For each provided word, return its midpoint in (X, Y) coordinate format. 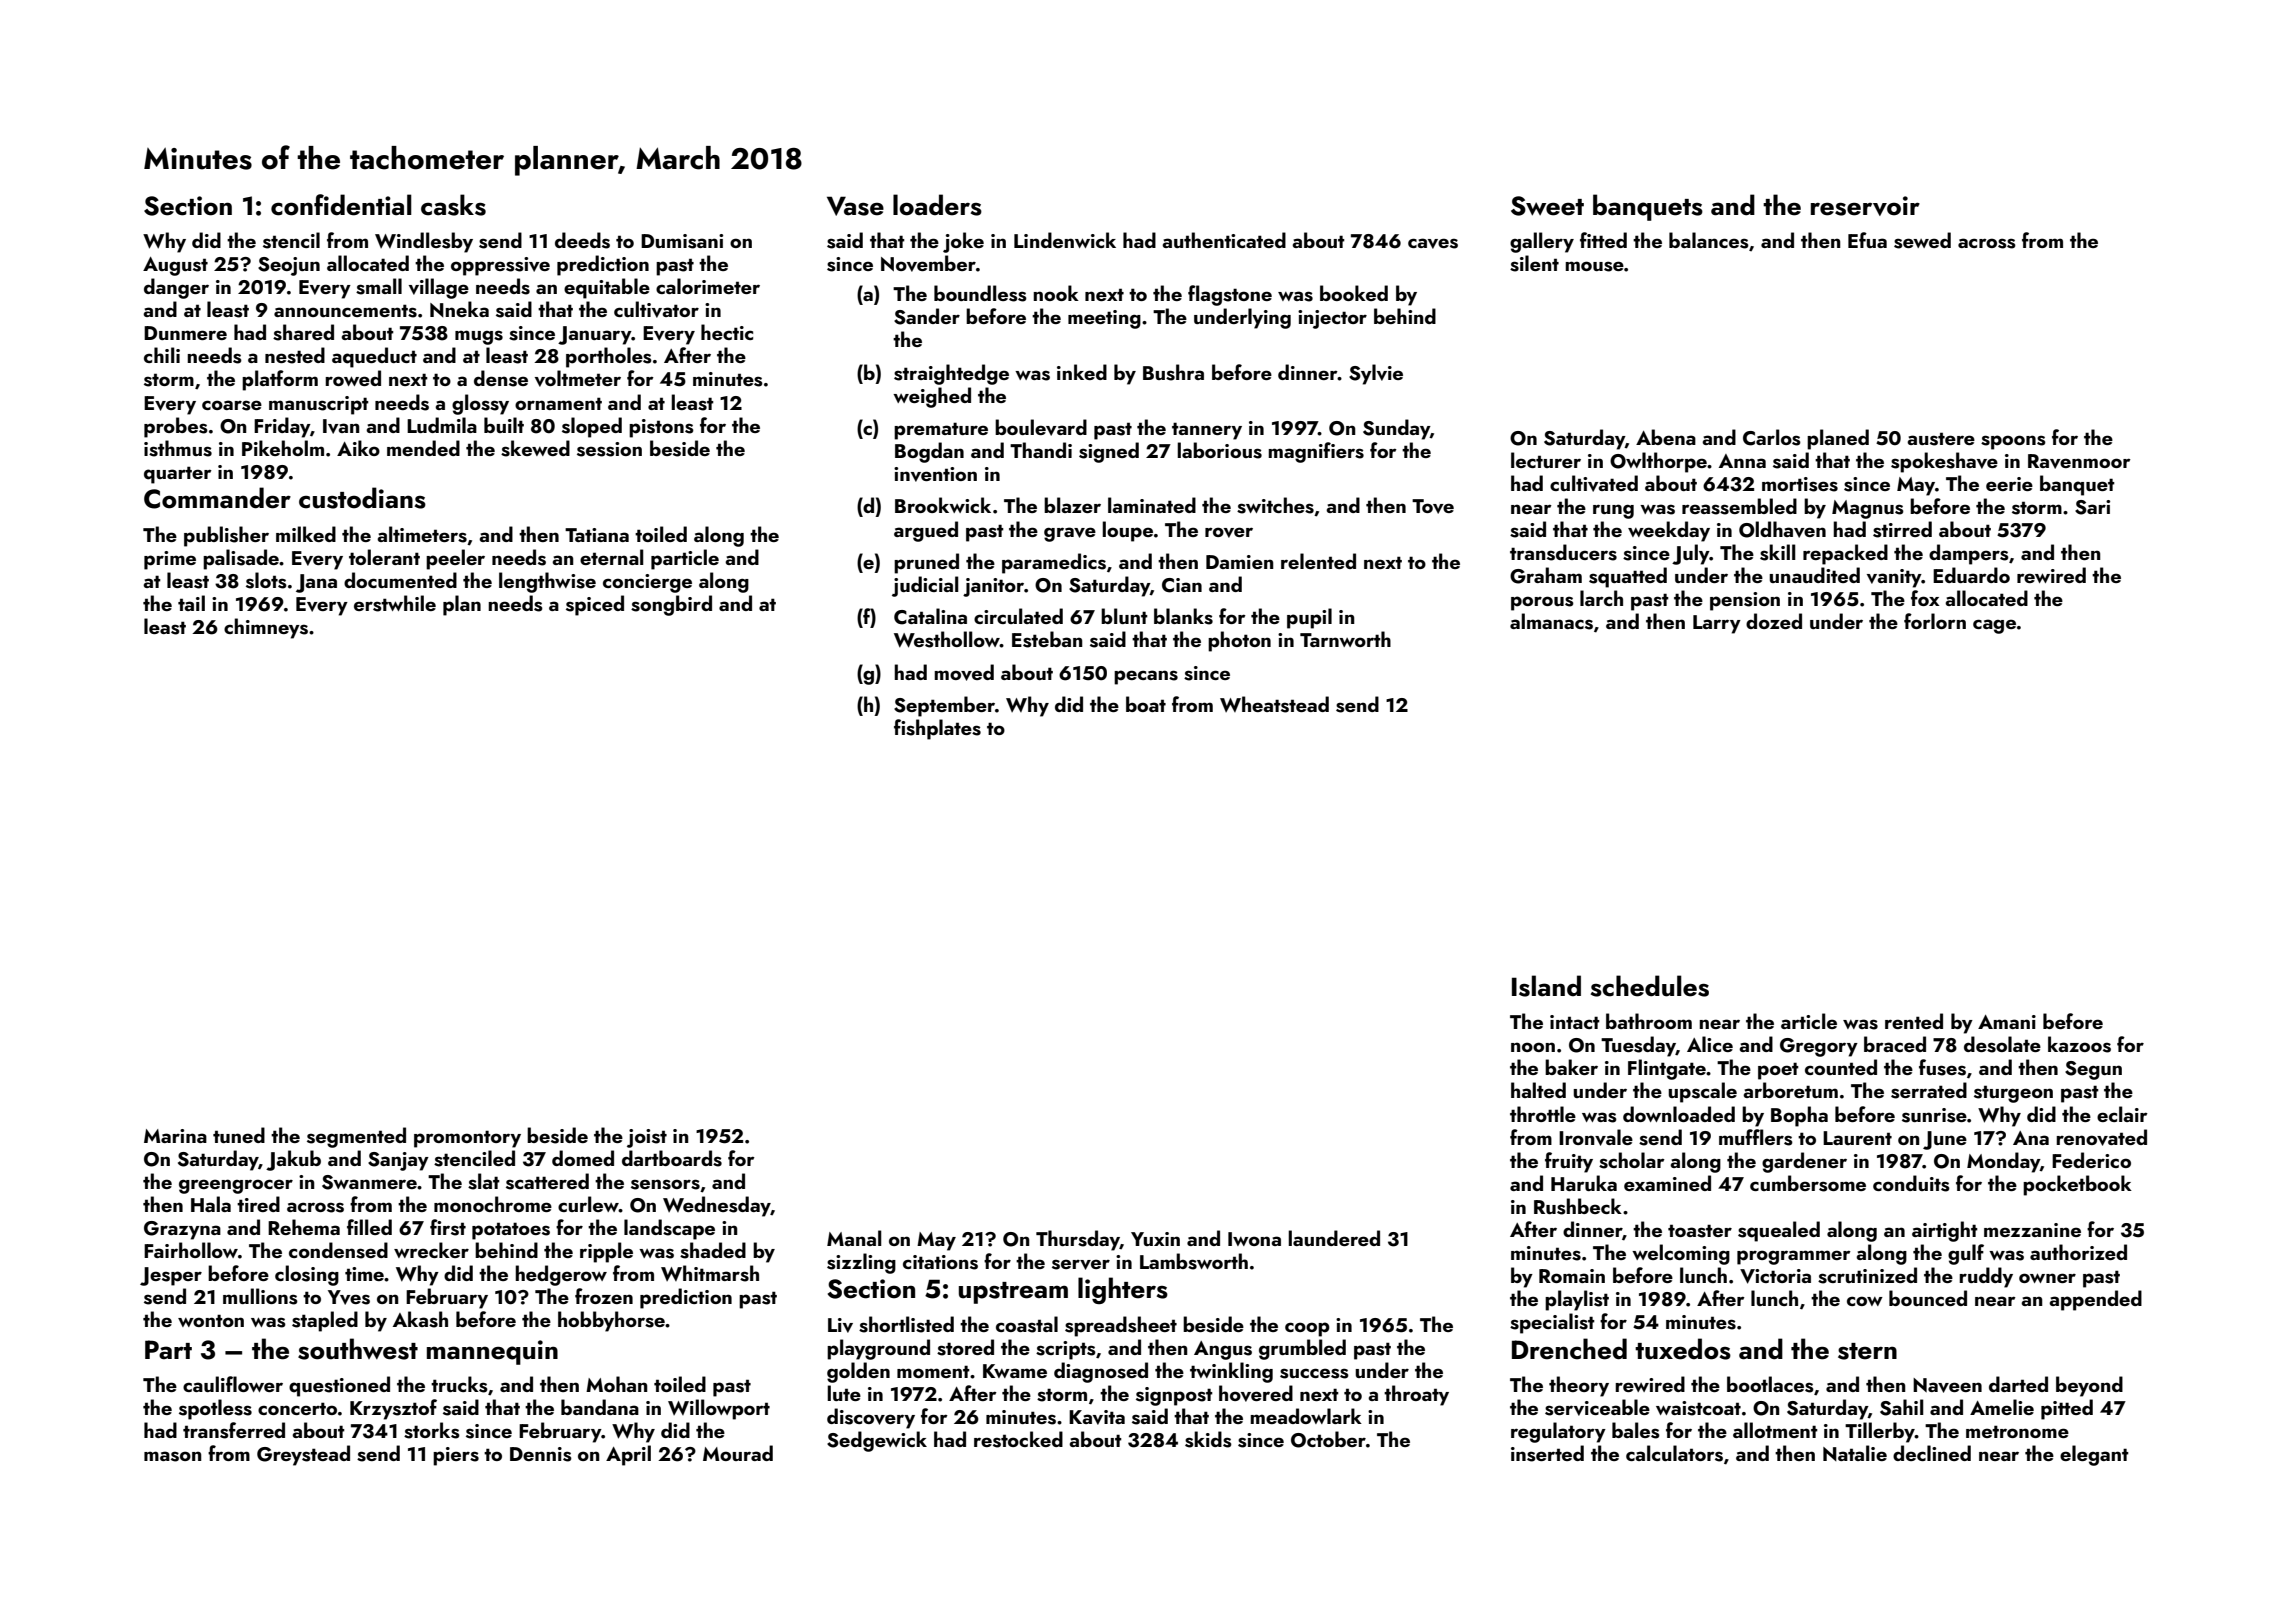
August (175, 266)
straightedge (951, 374)
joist (647, 1138)
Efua (1867, 240)
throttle (1543, 1114)
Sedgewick (877, 1441)
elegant (2094, 1455)
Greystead (303, 1455)
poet (1778, 1071)
